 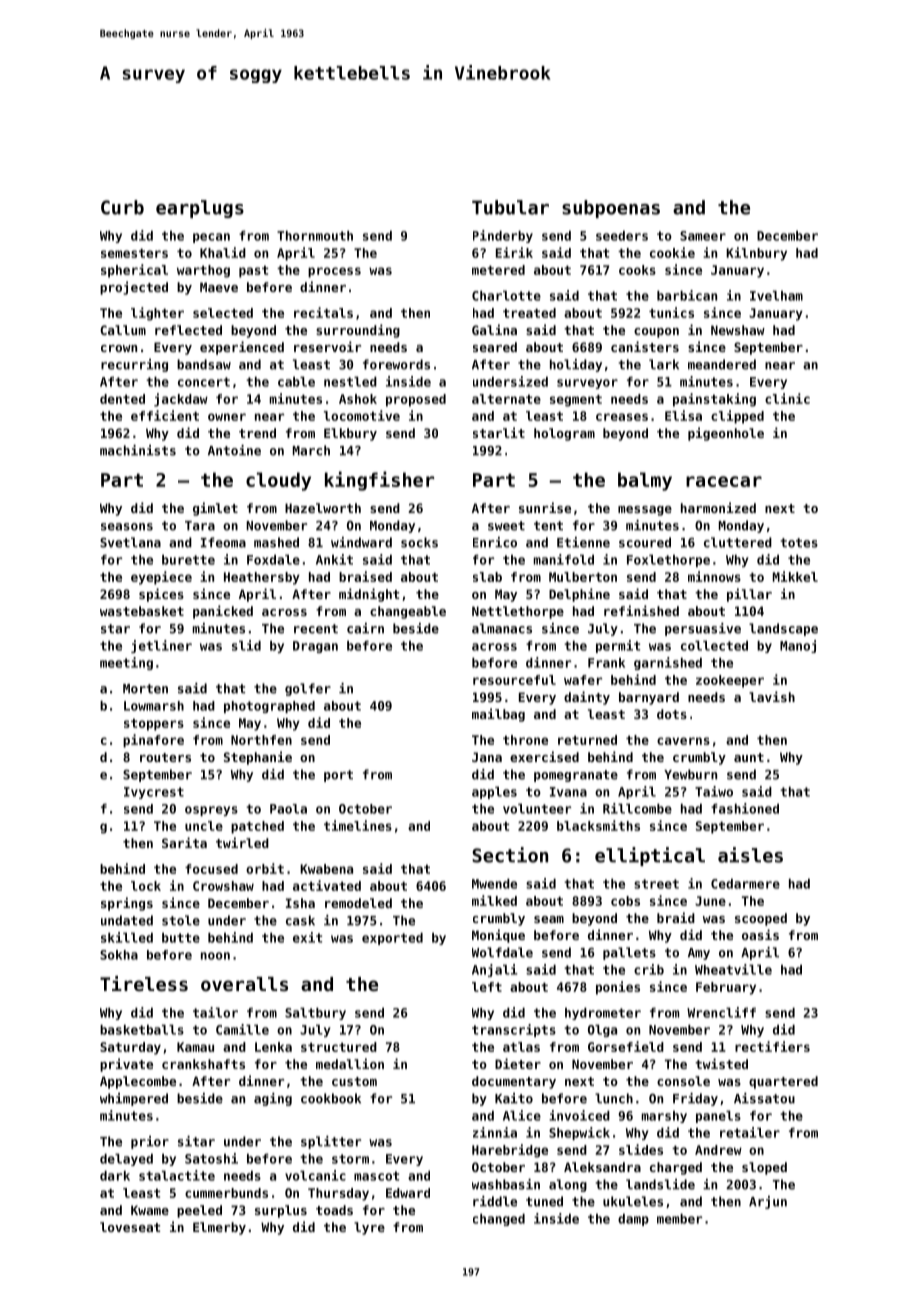 What do you see at coordinates (703, 236) in the image?
I see `Sameer` at bounding box center [703, 236].
